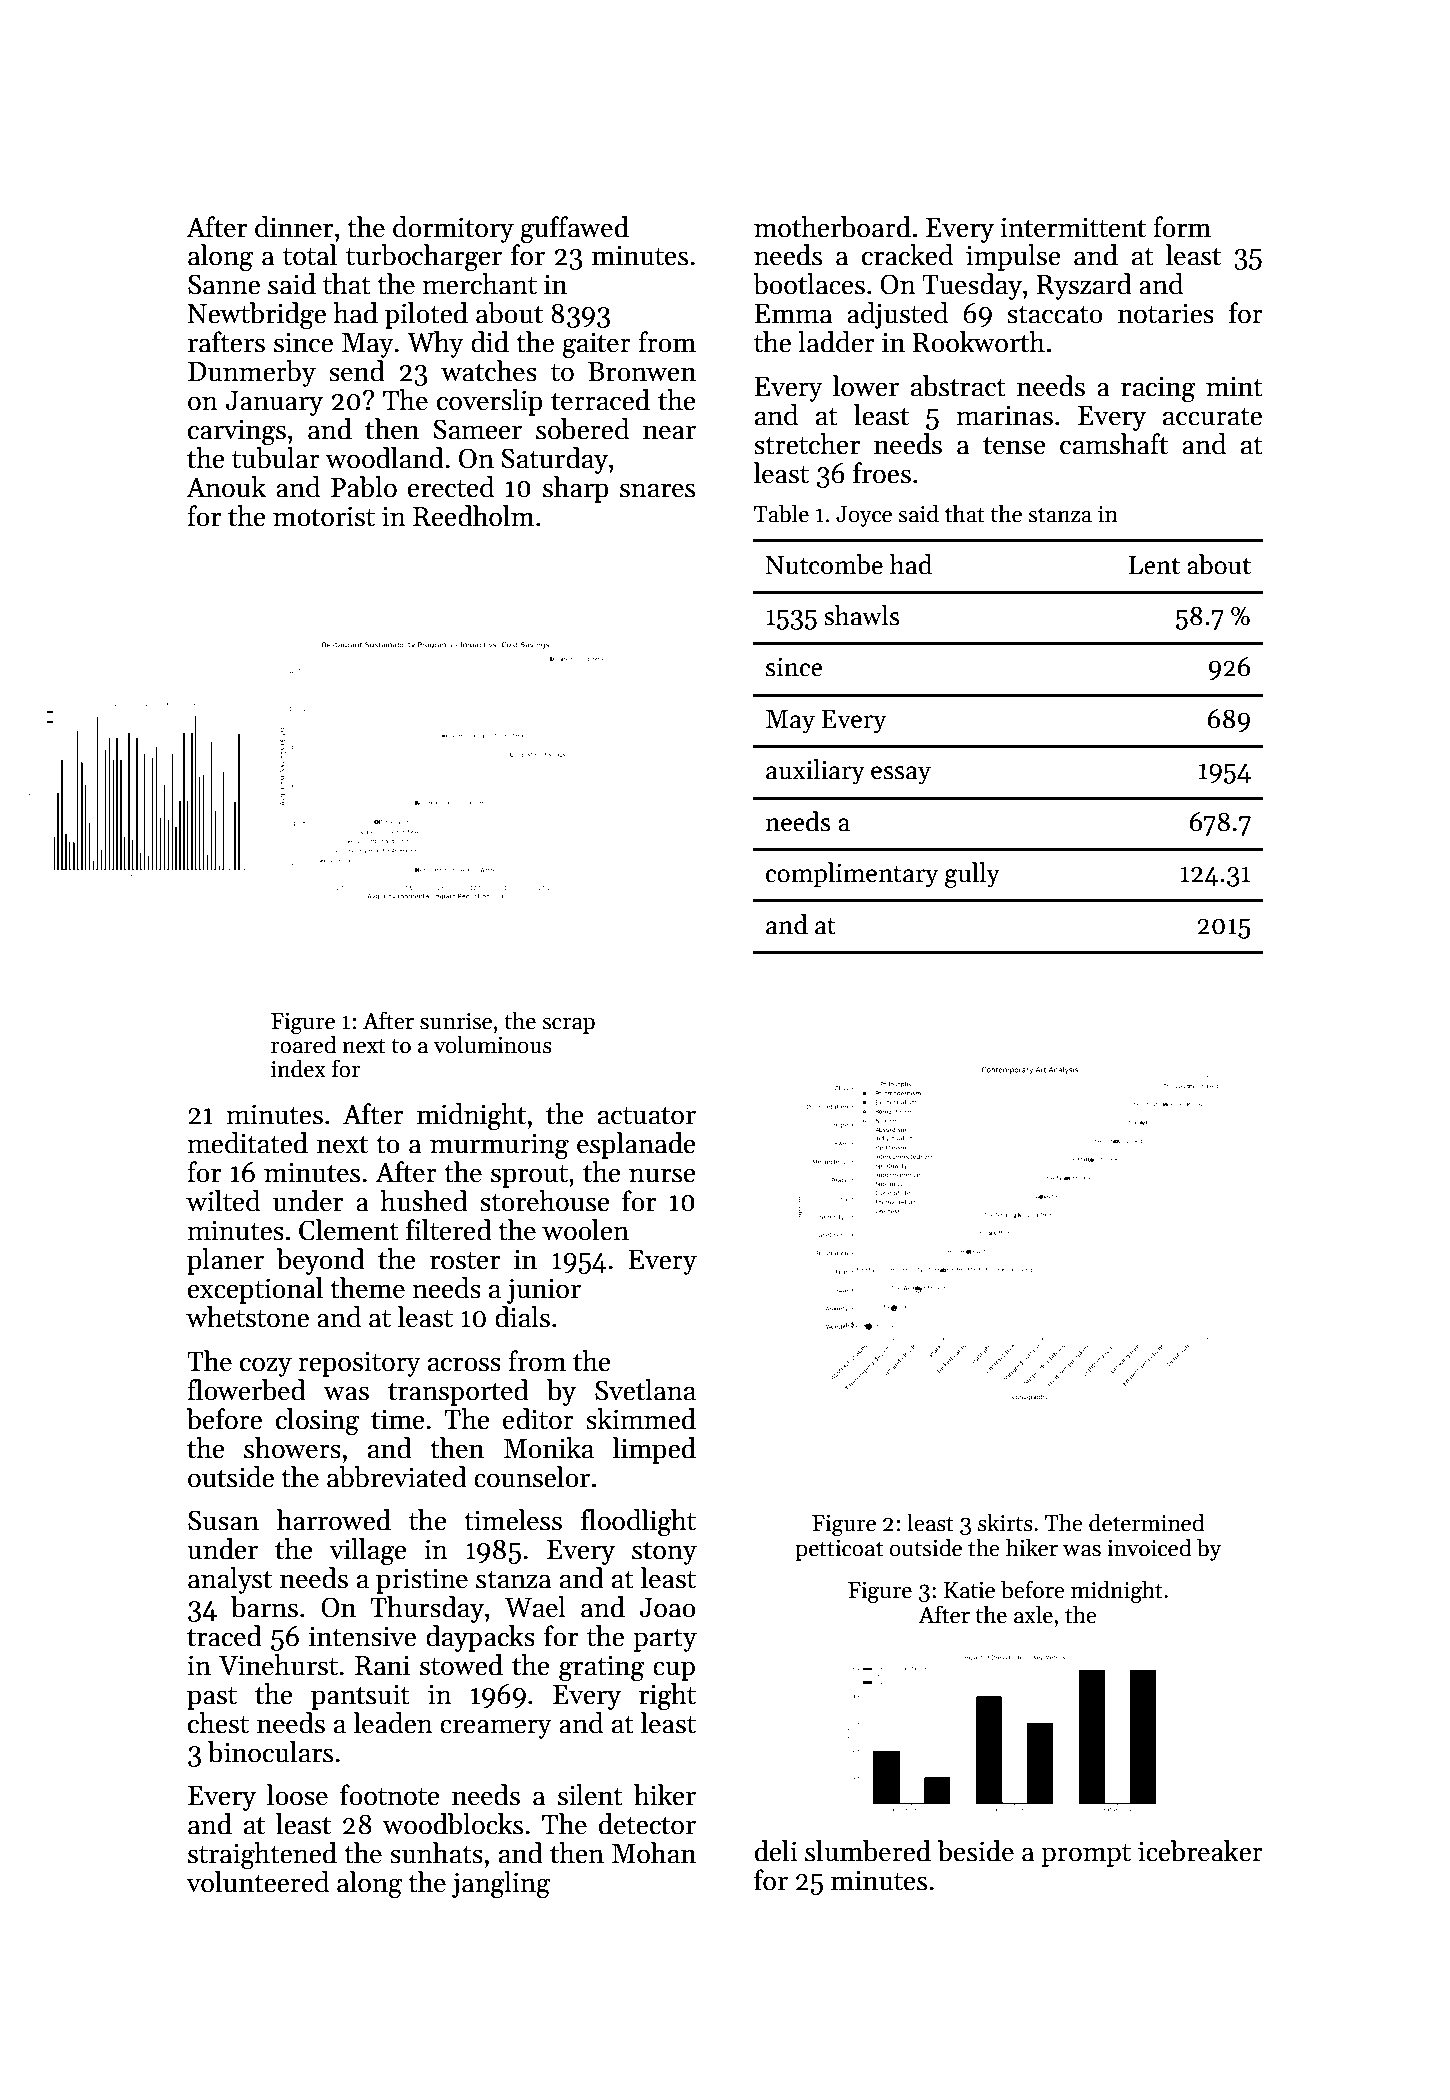 The width and height of the screenshot is (1450, 2100). Describe the element at coordinates (1086, 1855) in the screenshot. I see `prompt` at that location.
